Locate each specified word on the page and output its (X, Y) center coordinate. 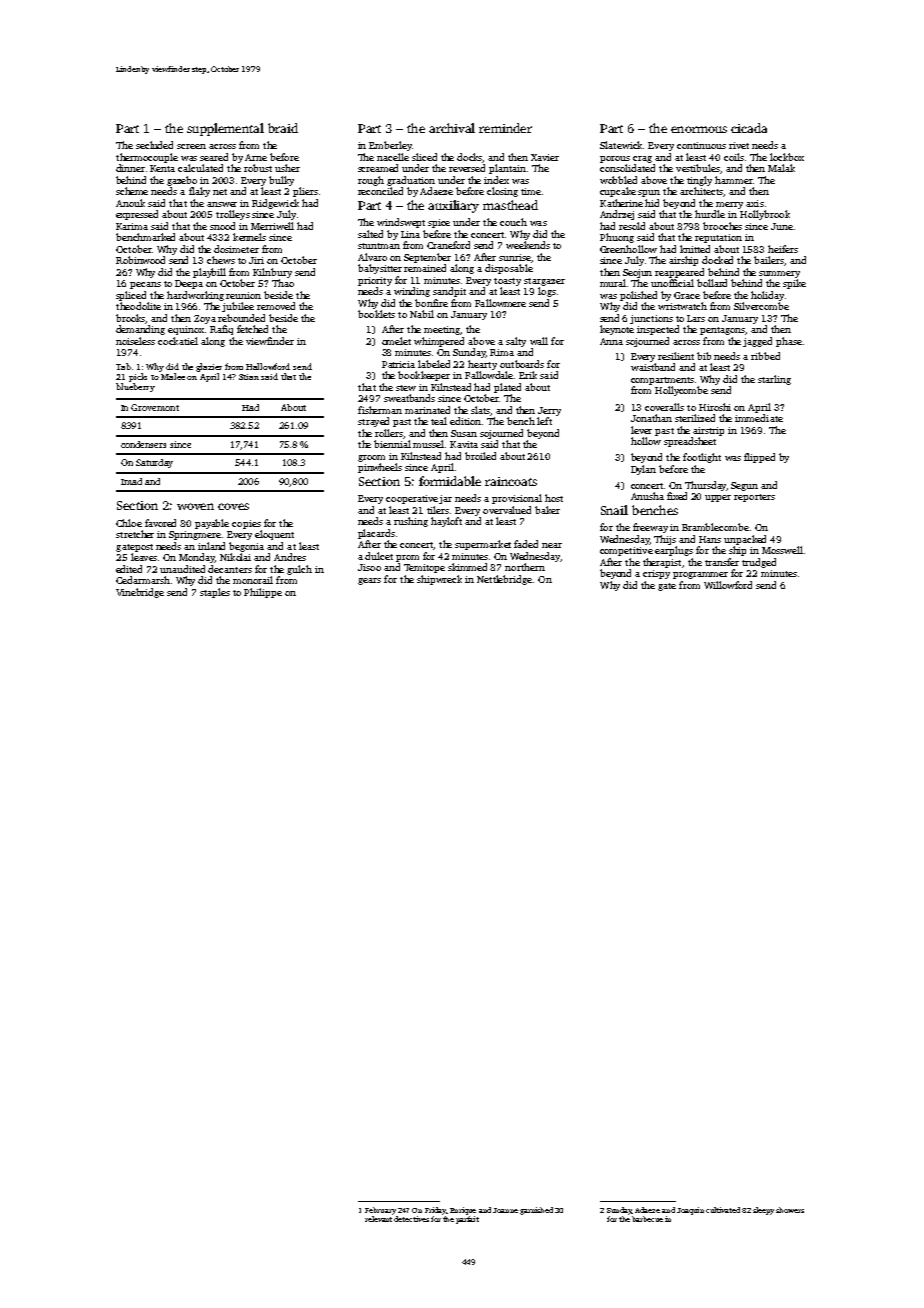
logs (547, 292)
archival (452, 128)
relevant (378, 1219)
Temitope (424, 568)
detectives (411, 1219)
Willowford (728, 585)
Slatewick (621, 145)
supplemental (225, 129)
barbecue (647, 1219)
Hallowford (268, 366)
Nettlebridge (504, 580)
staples (215, 593)
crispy (656, 574)
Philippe (263, 593)
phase (789, 342)
